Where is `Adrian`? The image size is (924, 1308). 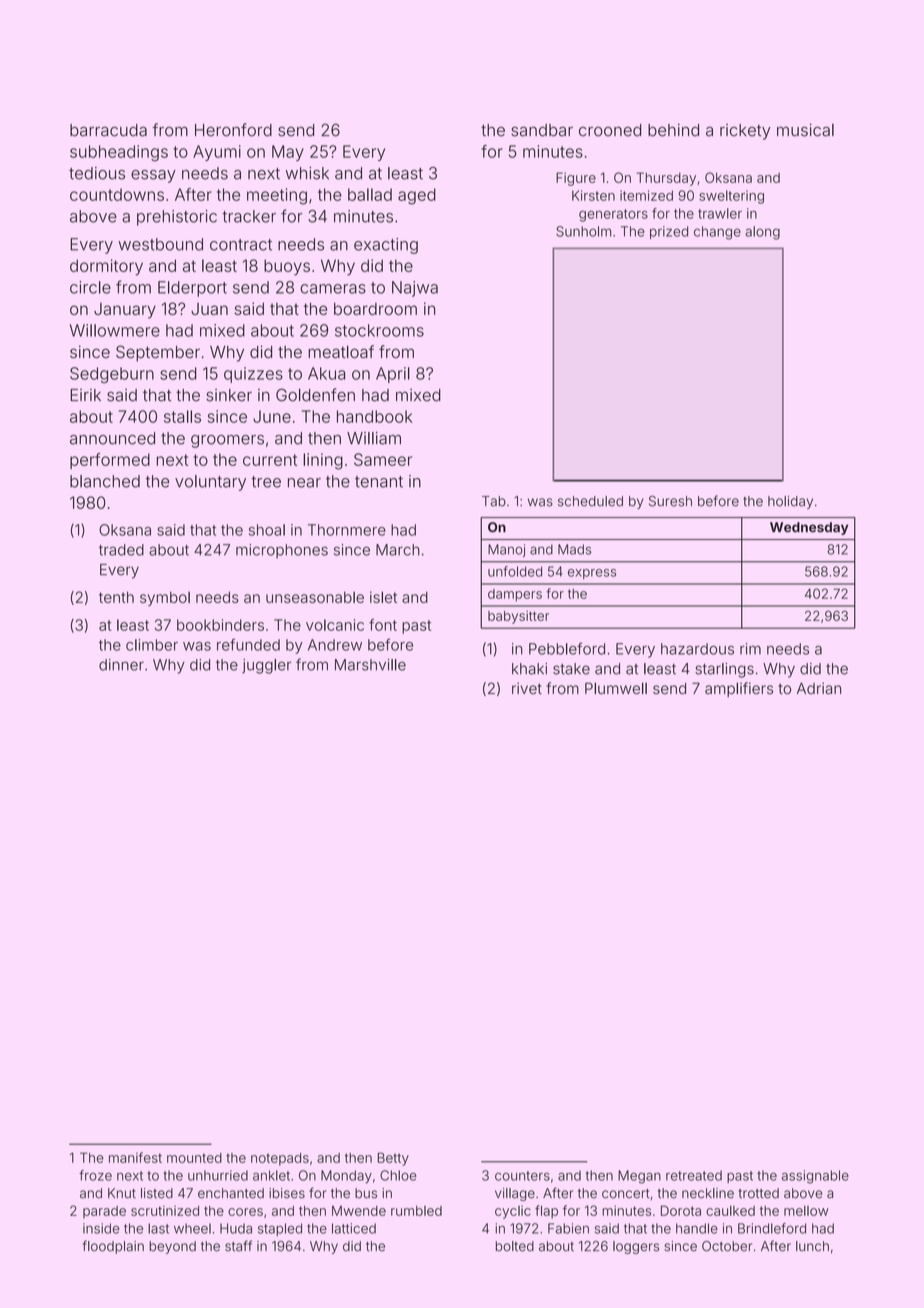
Adrian is located at coordinates (819, 688).
